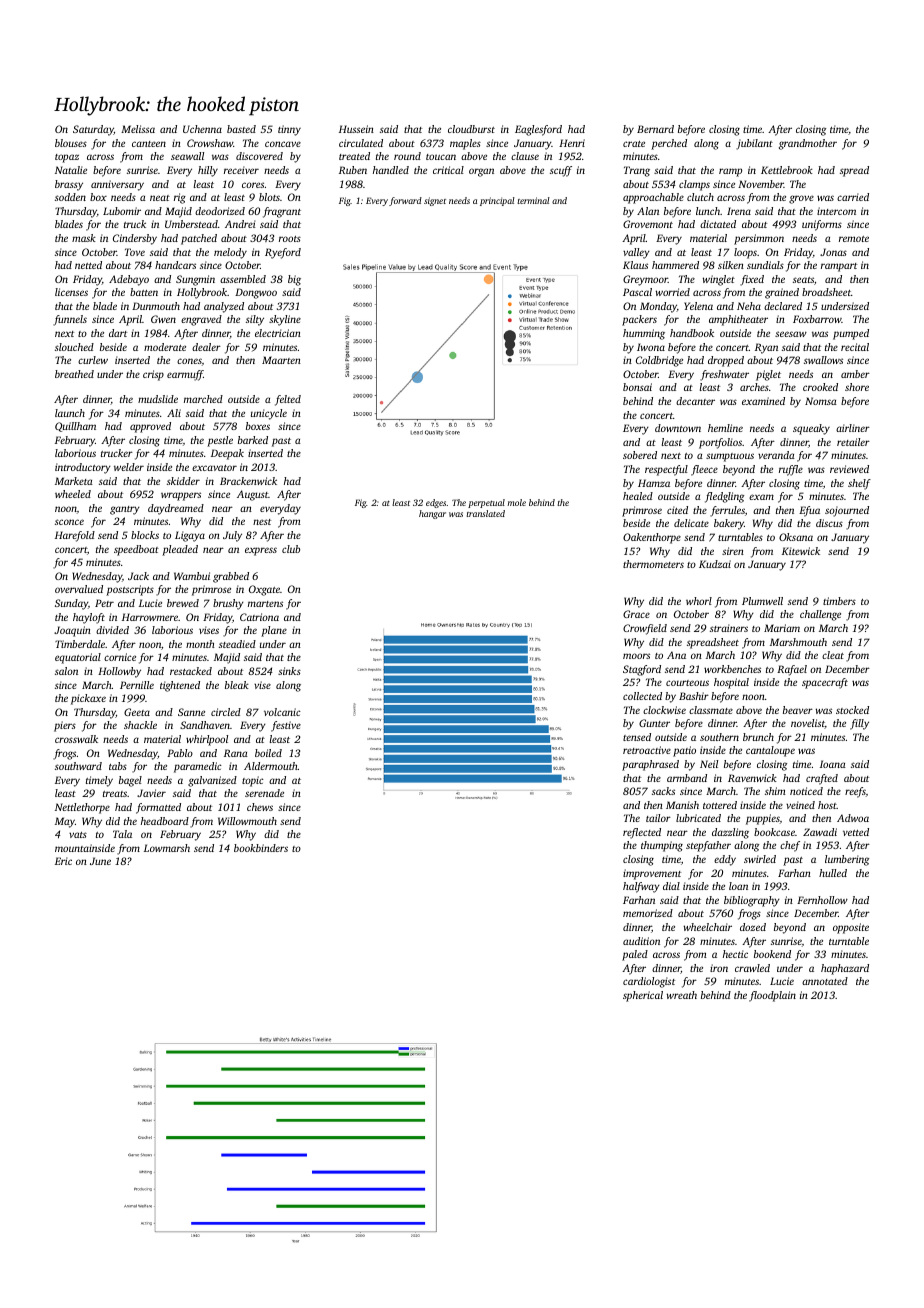 This page has width=924, height=1308. What do you see at coordinates (241, 129) in the page?
I see `basted` at bounding box center [241, 129].
